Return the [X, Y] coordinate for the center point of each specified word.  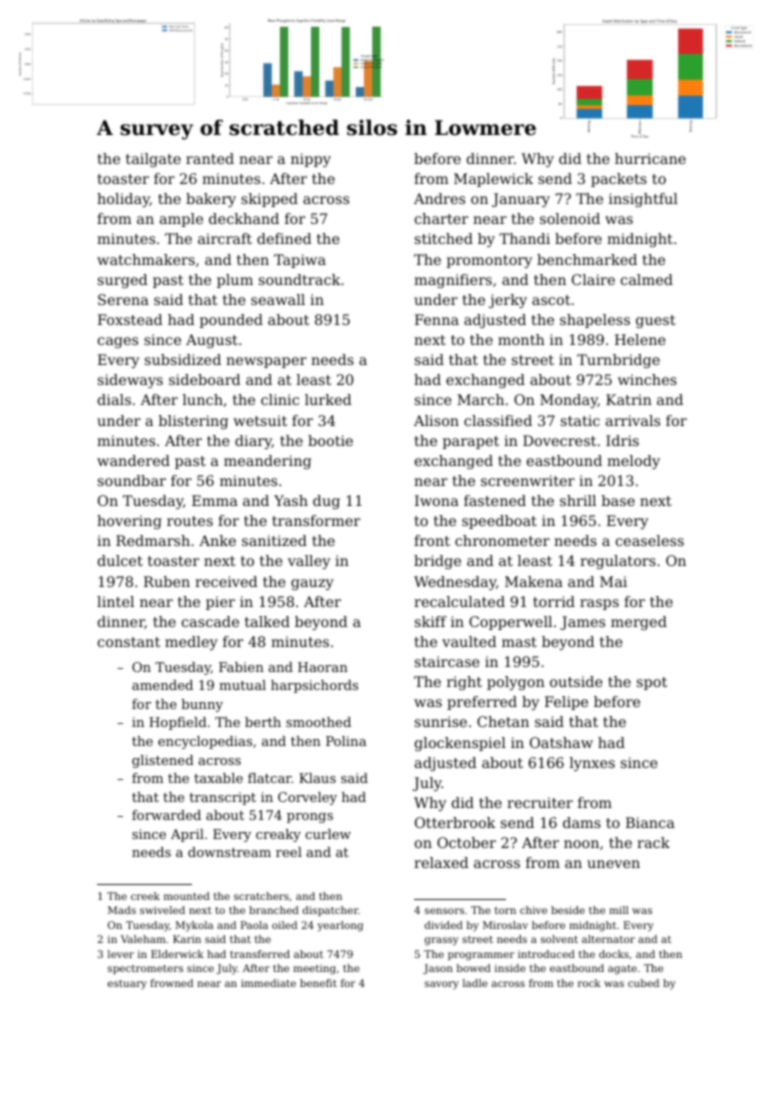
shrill [578, 500]
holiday [123, 200]
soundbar [132, 480]
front [432, 540]
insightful [643, 200]
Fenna [437, 319]
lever [121, 954]
